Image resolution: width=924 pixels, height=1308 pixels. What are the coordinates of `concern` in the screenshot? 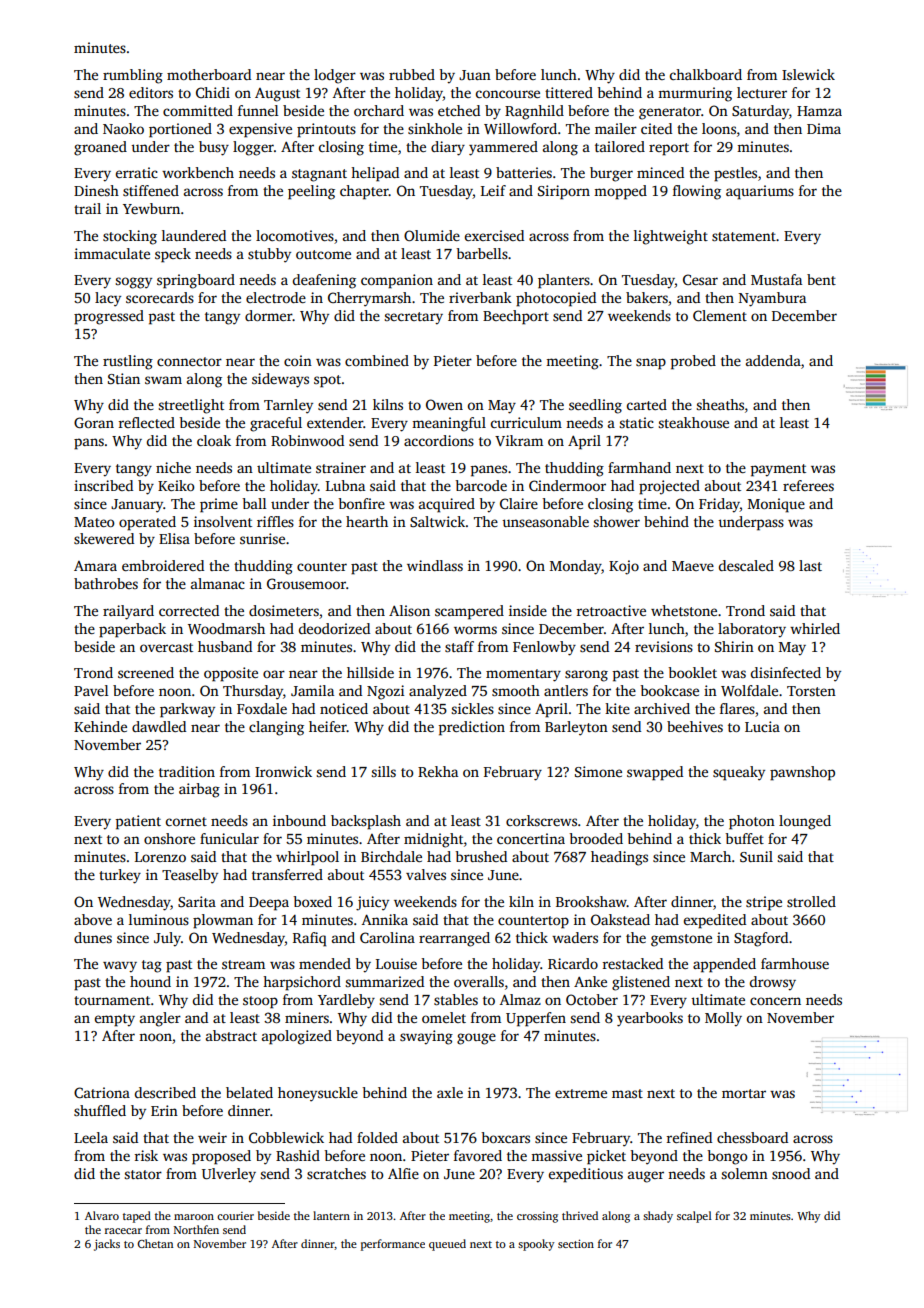 It's located at (775, 1001).
